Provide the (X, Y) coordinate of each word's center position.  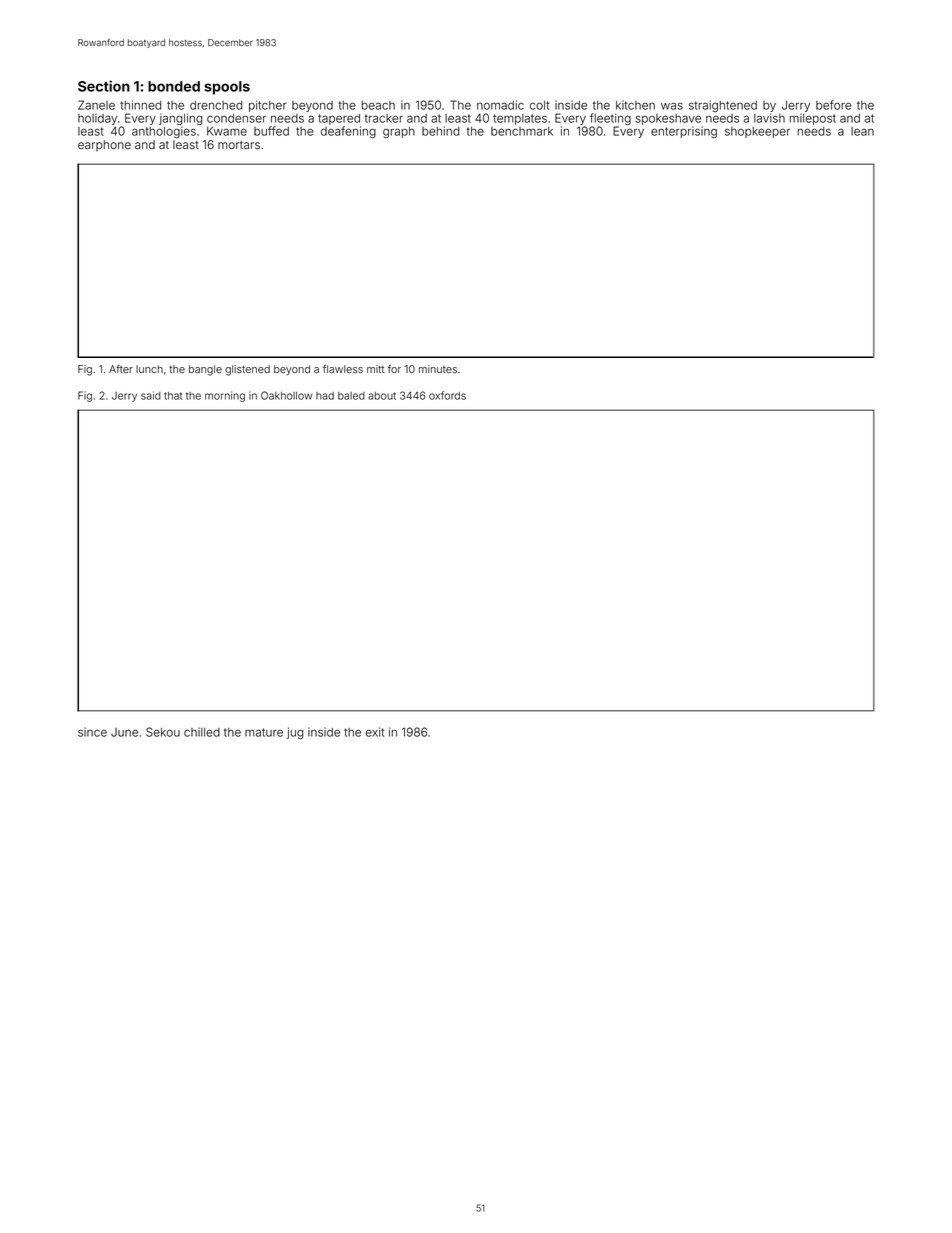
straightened (723, 106)
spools (227, 88)
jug (295, 733)
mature (264, 732)
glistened (247, 370)
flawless (343, 368)
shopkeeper (757, 132)
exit (374, 732)
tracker (384, 118)
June (124, 732)
